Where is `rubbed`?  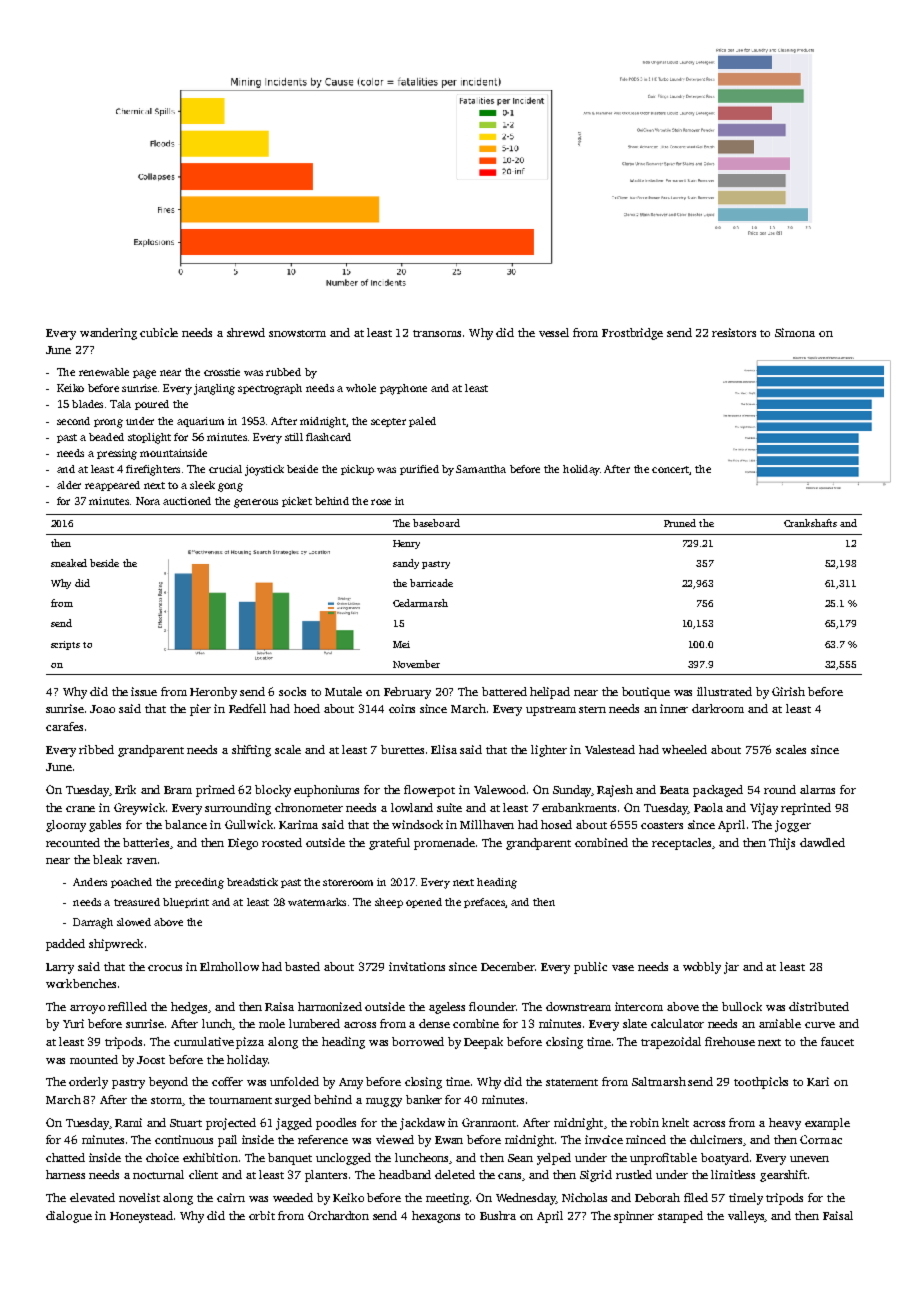 rubbed is located at coordinates (283, 372).
